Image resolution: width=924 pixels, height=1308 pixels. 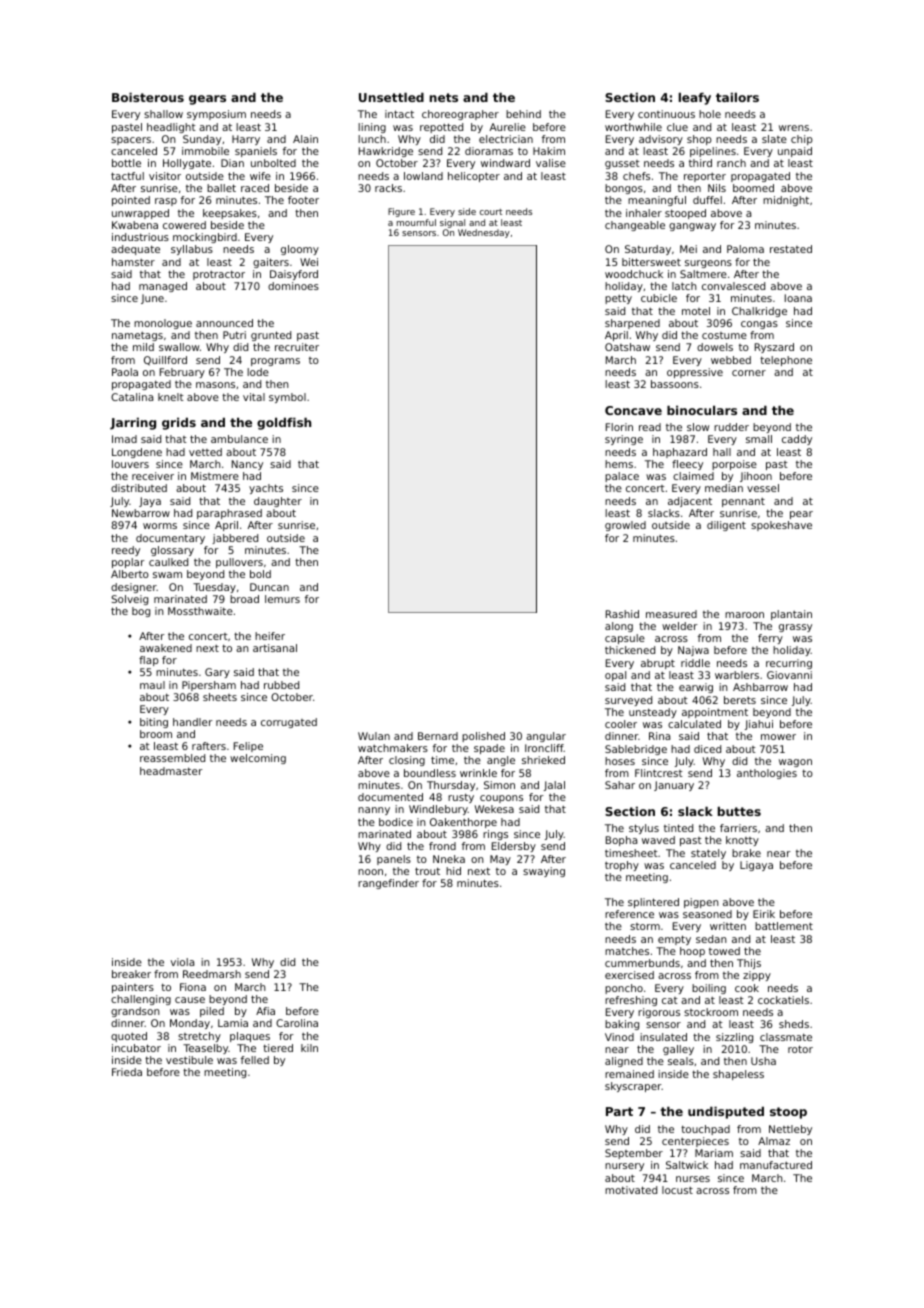 I want to click on leafy, so click(x=695, y=98).
